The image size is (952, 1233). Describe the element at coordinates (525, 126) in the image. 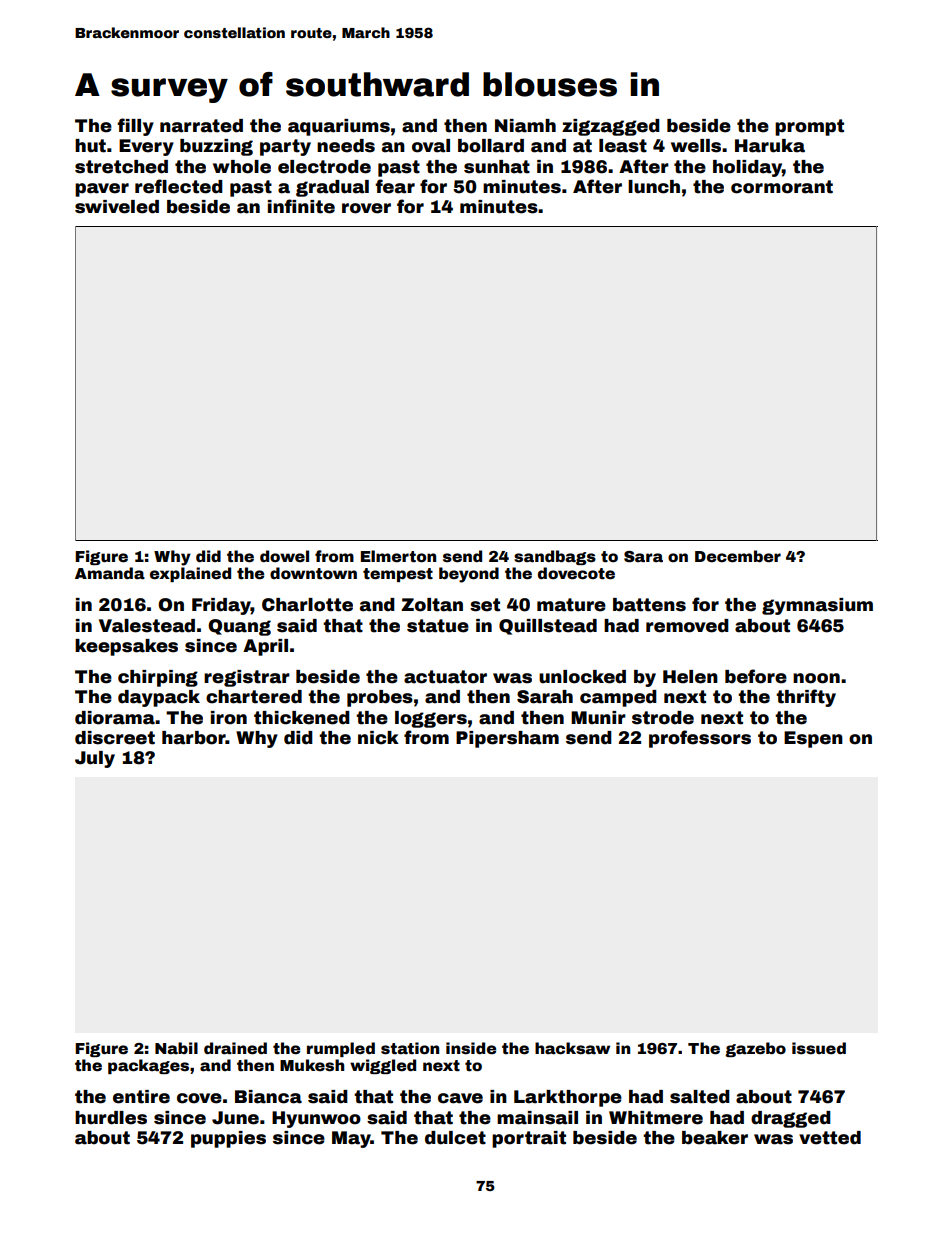

I see `Niamh` at that location.
